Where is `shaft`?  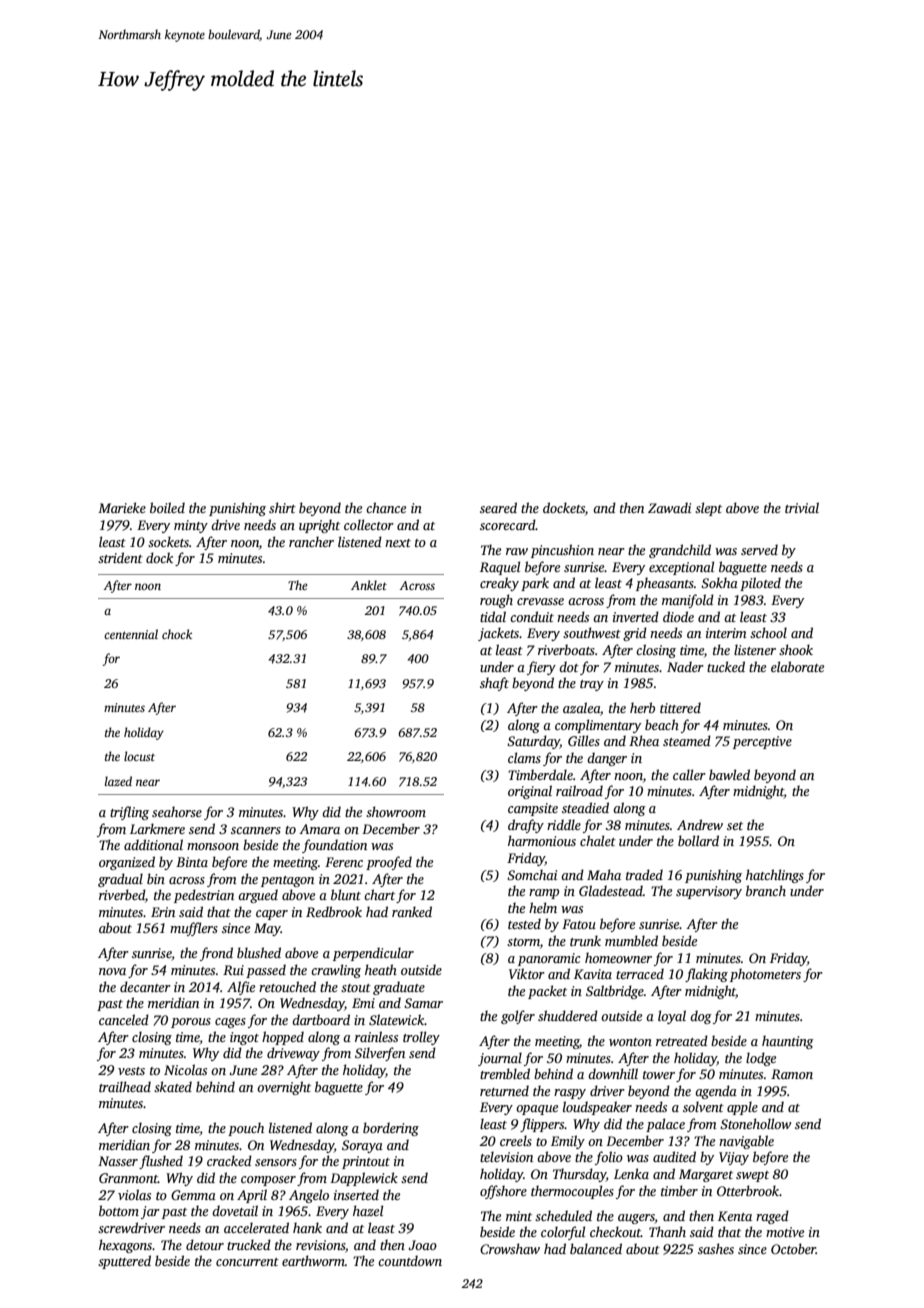 shaft is located at coordinates (494, 684).
